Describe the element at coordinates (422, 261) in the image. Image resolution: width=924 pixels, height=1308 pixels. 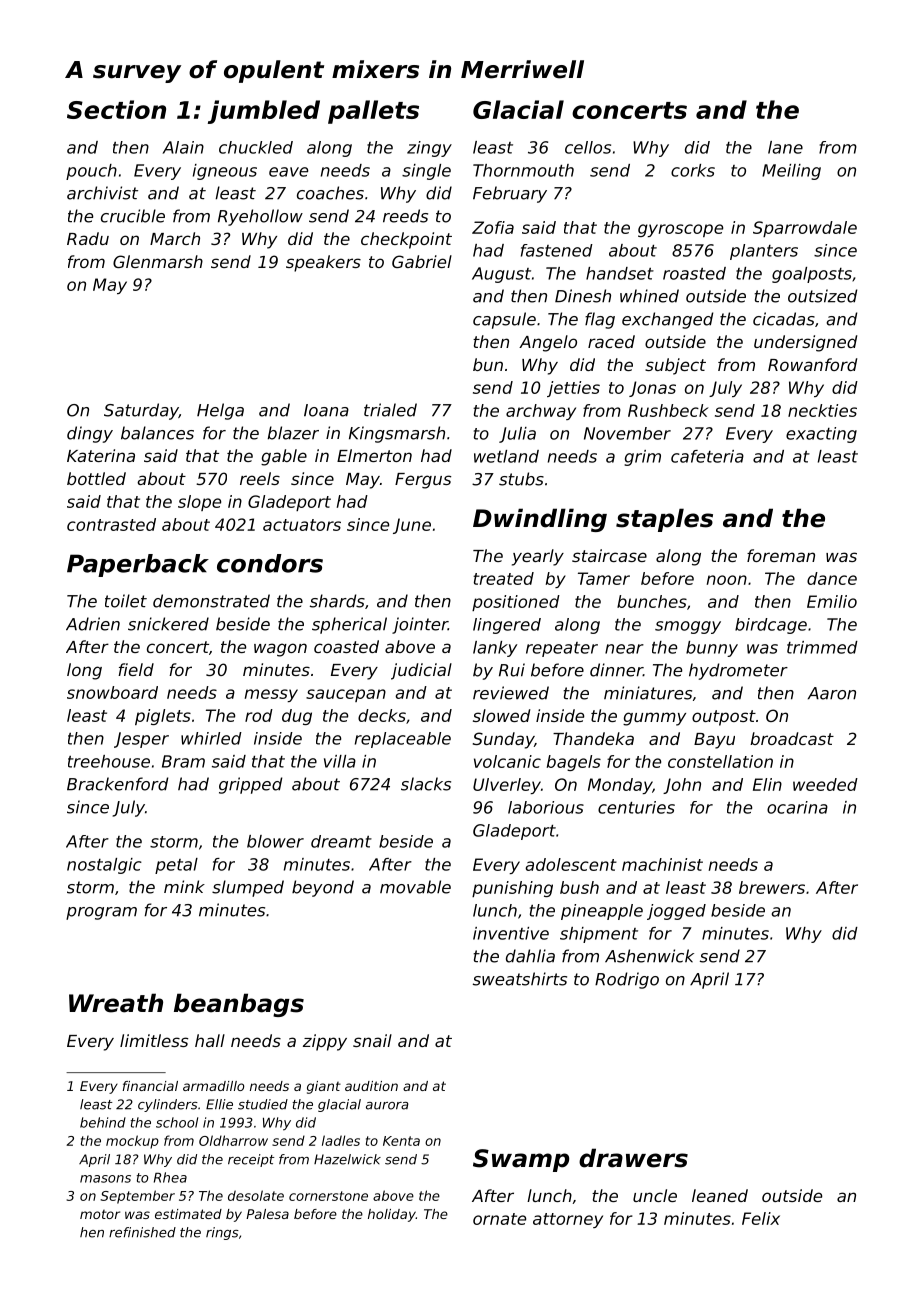
I see `Gabriel` at that location.
